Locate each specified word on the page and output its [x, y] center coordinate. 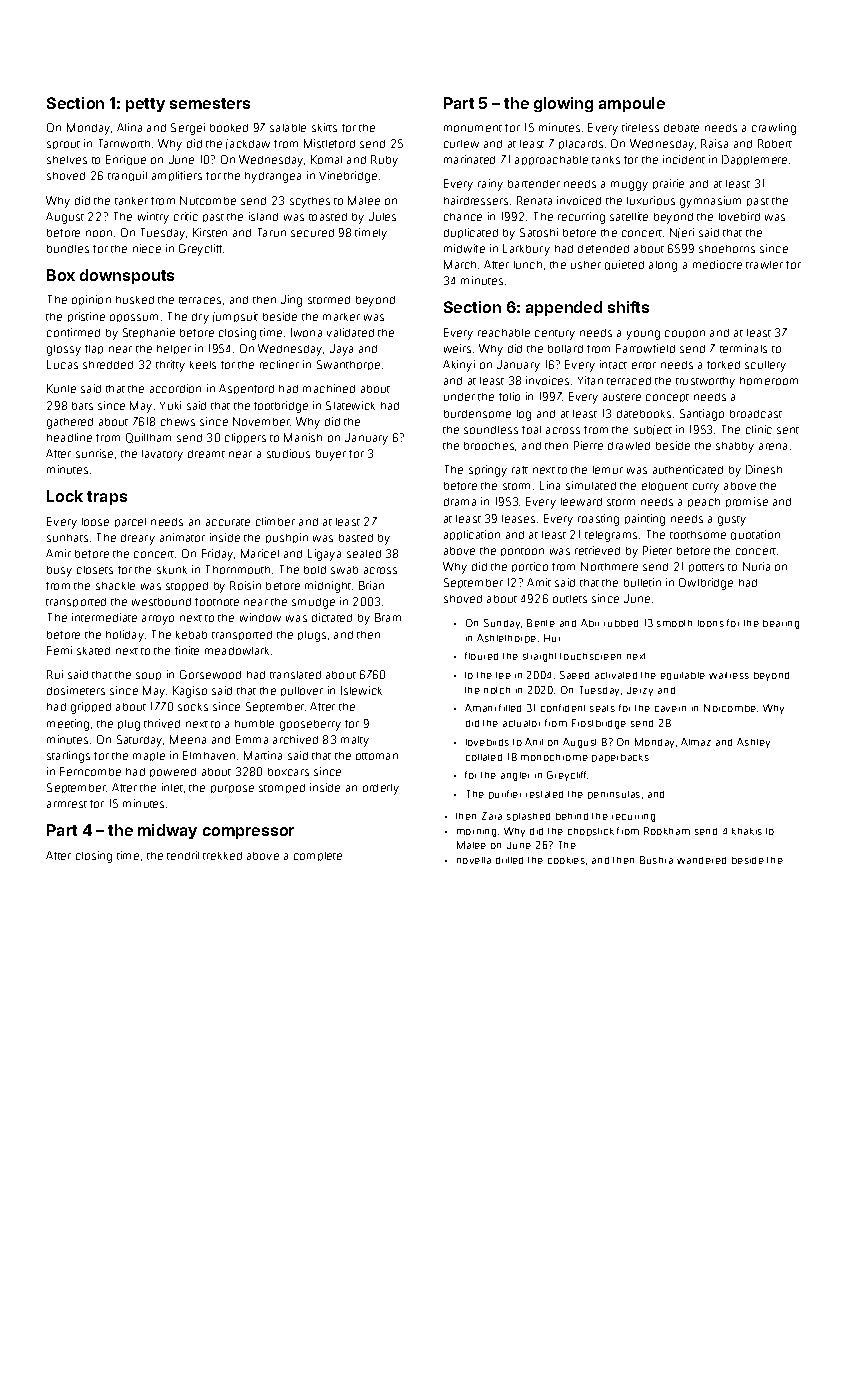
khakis [747, 831]
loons [711, 623]
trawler [764, 265]
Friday [217, 555]
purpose [232, 789]
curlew [461, 144]
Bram [388, 617]
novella [474, 860]
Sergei [188, 129]
